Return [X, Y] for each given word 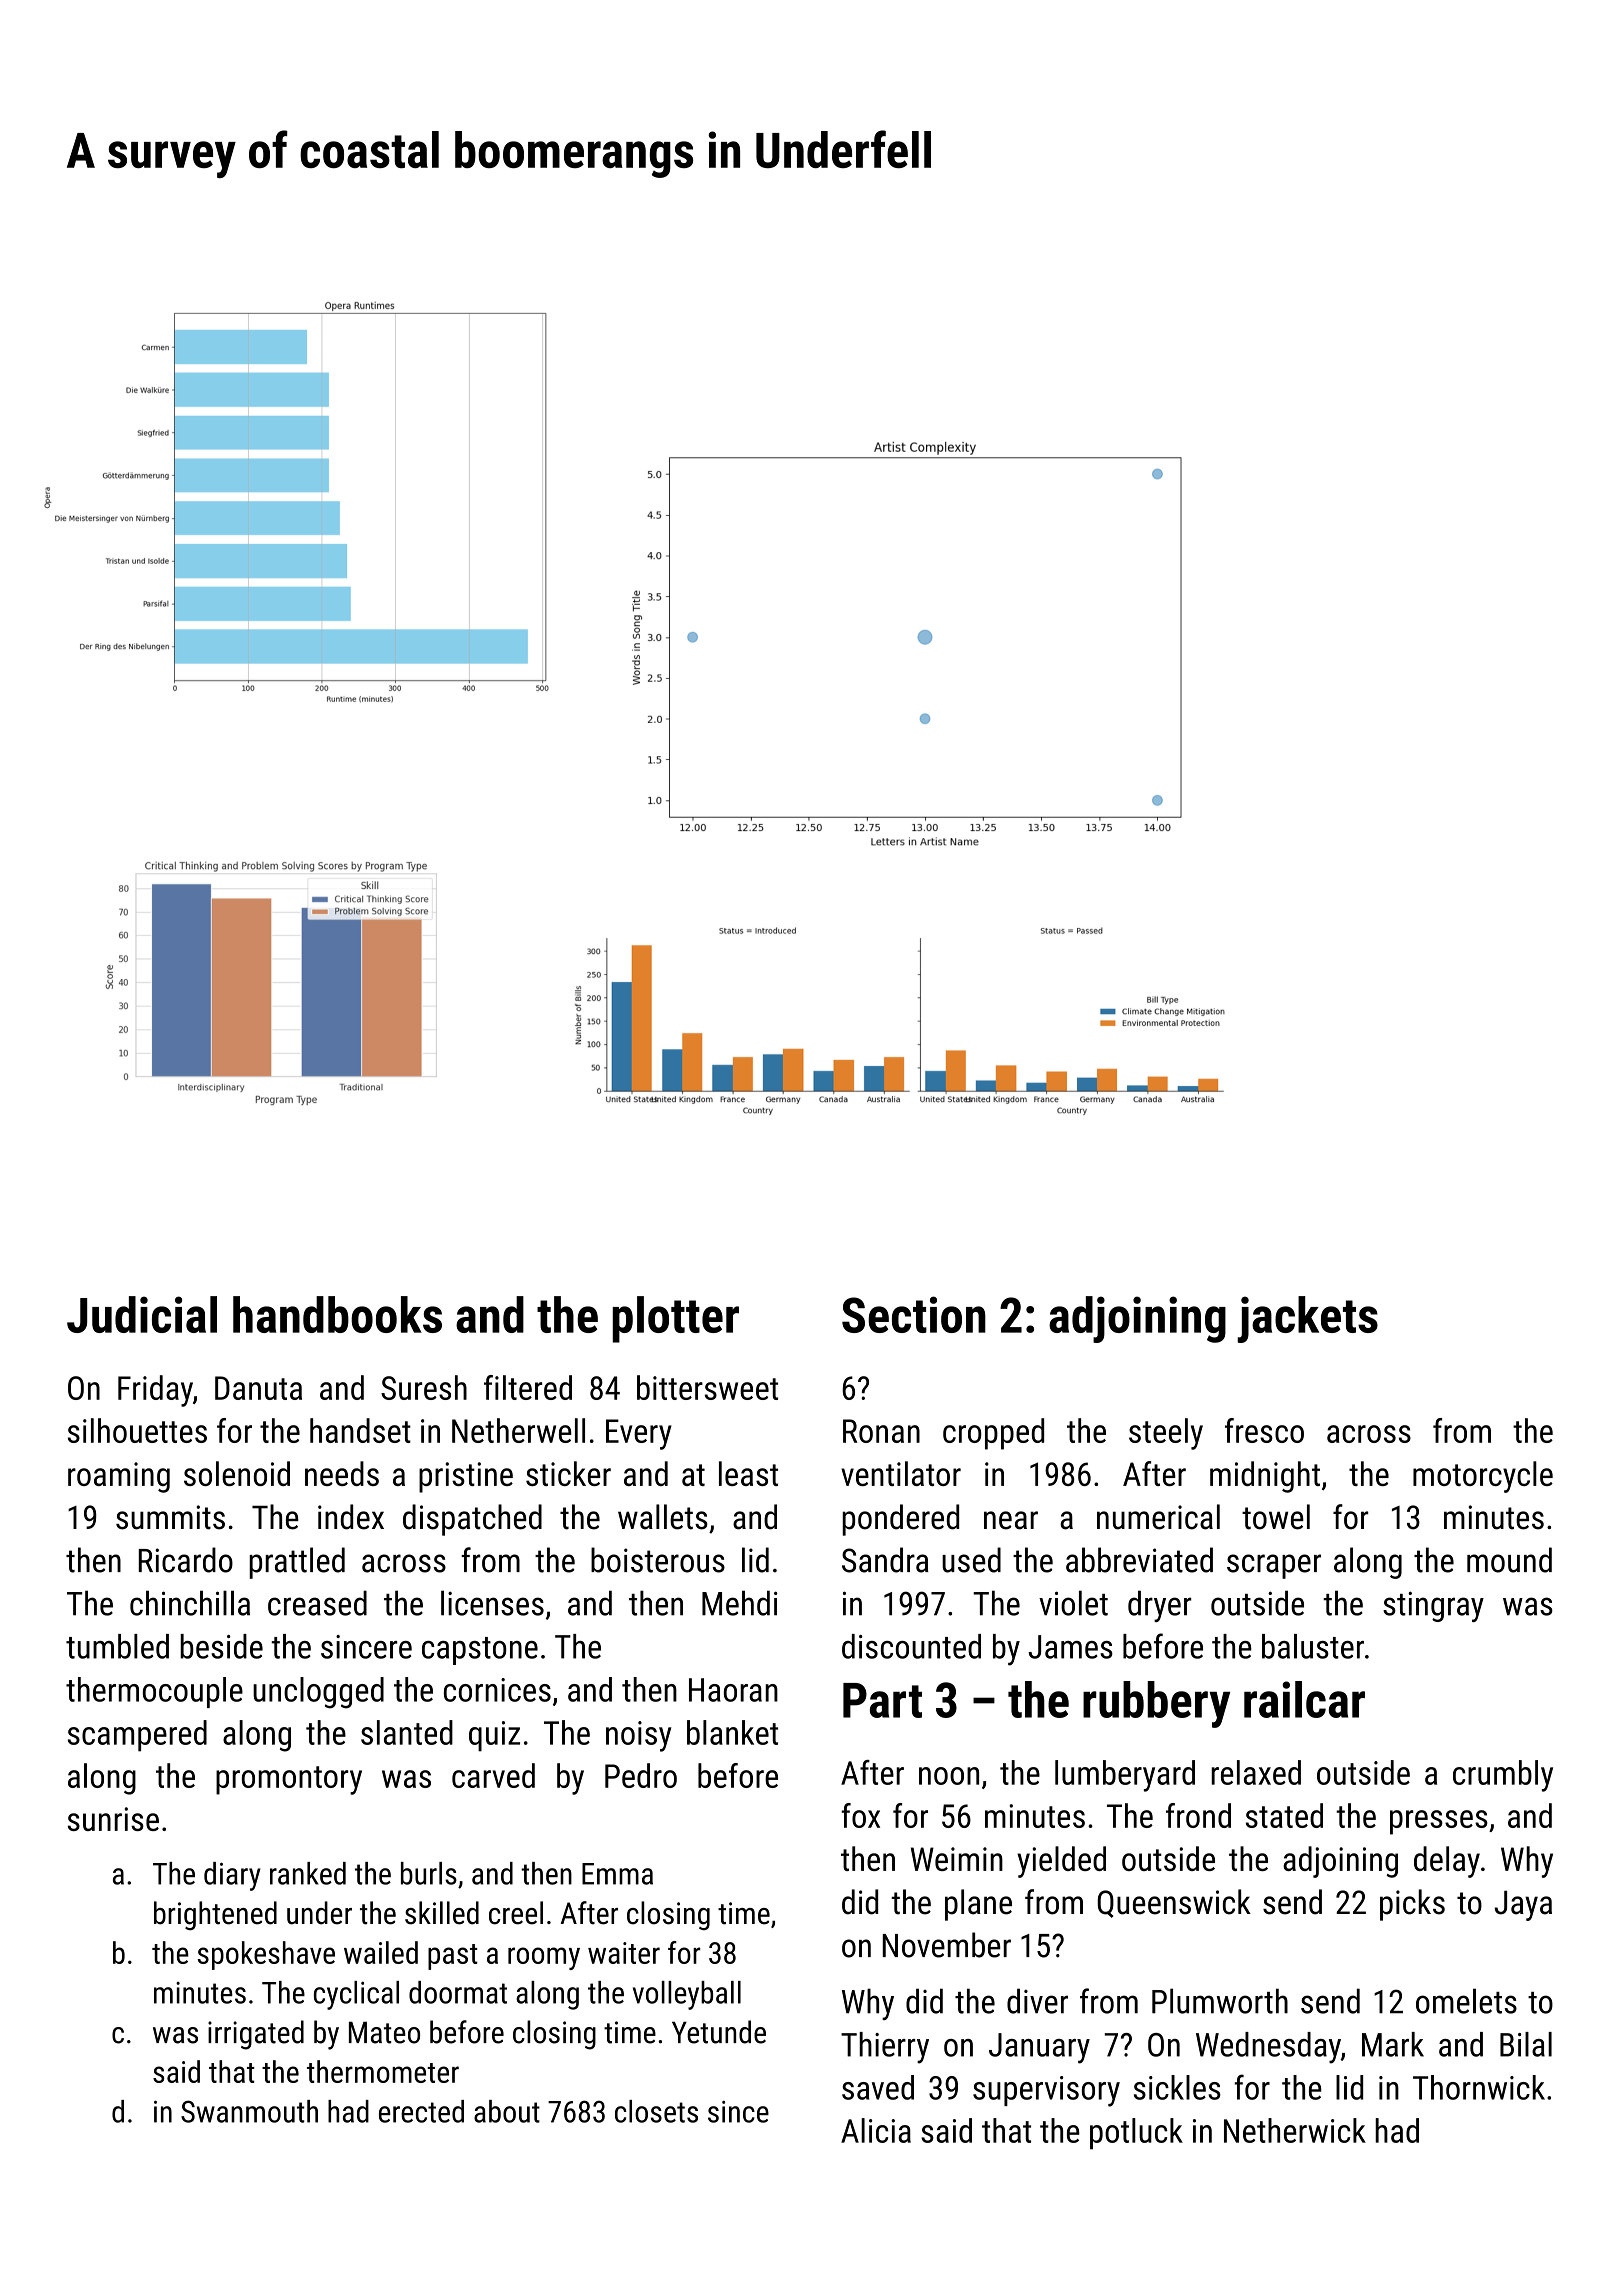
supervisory [1046, 2091]
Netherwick [1295, 2130]
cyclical [356, 1995]
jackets [1307, 1319]
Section [914, 1314]
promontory [289, 1780]
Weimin [957, 1859]
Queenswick [1174, 1903]
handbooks [337, 1314]
